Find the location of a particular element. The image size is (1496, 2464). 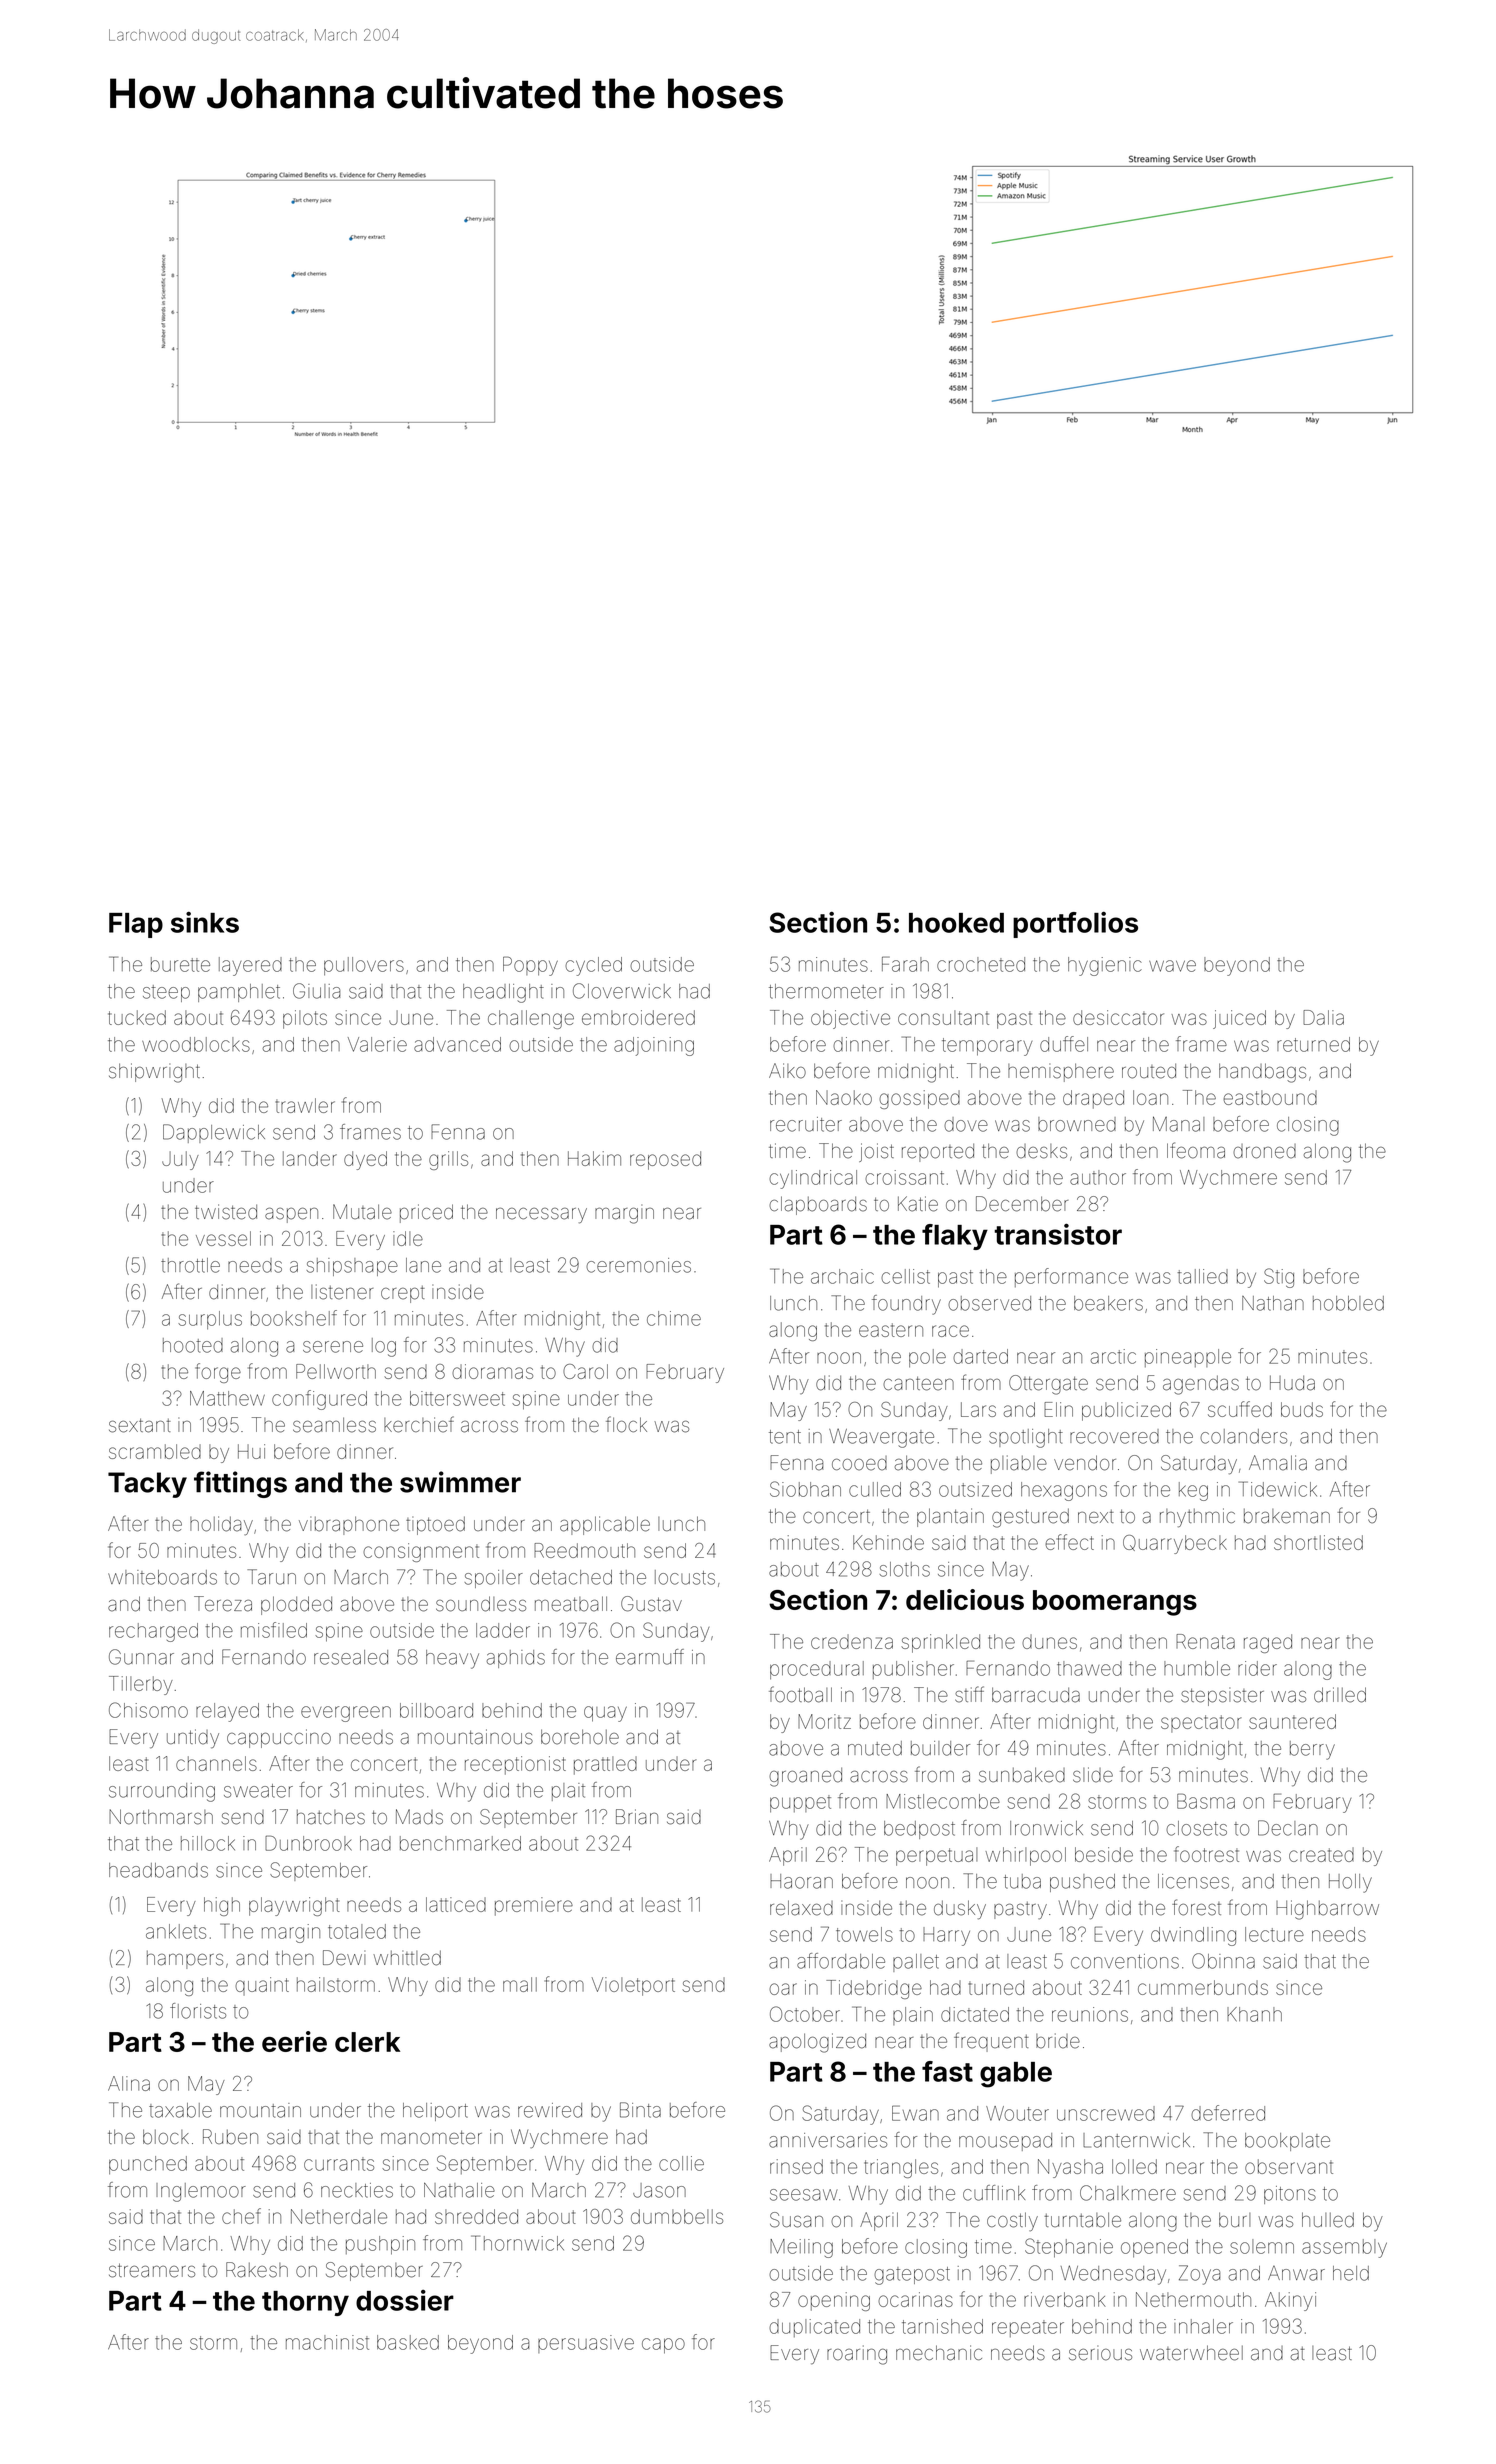

sinks is located at coordinates (205, 922).
